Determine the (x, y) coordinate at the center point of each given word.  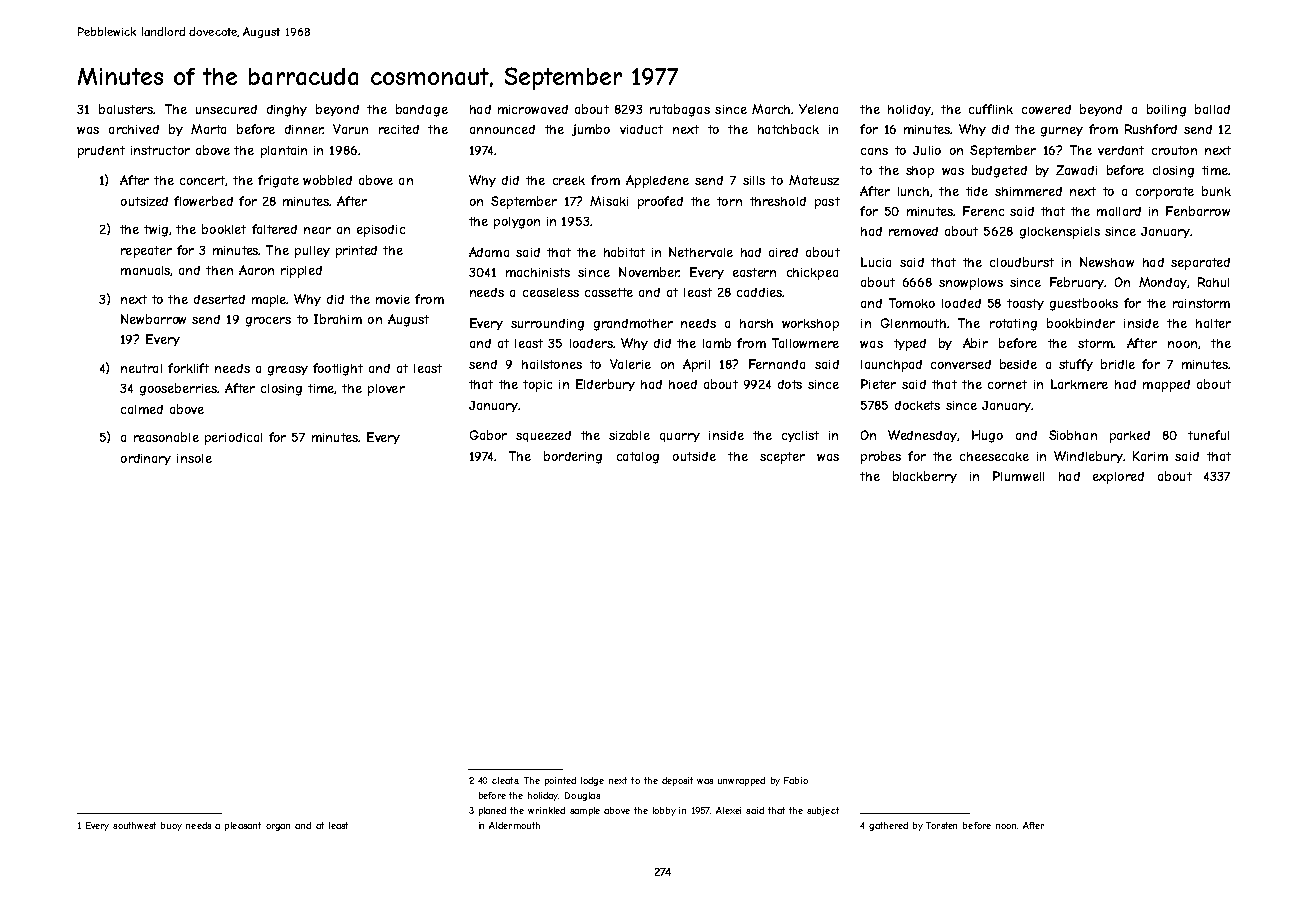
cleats (505, 780)
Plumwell (1018, 476)
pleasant (243, 826)
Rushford (1151, 129)
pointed (560, 781)
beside (1018, 364)
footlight (338, 369)
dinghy (287, 111)
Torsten (941, 825)
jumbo (591, 130)
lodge (592, 781)
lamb (717, 343)
